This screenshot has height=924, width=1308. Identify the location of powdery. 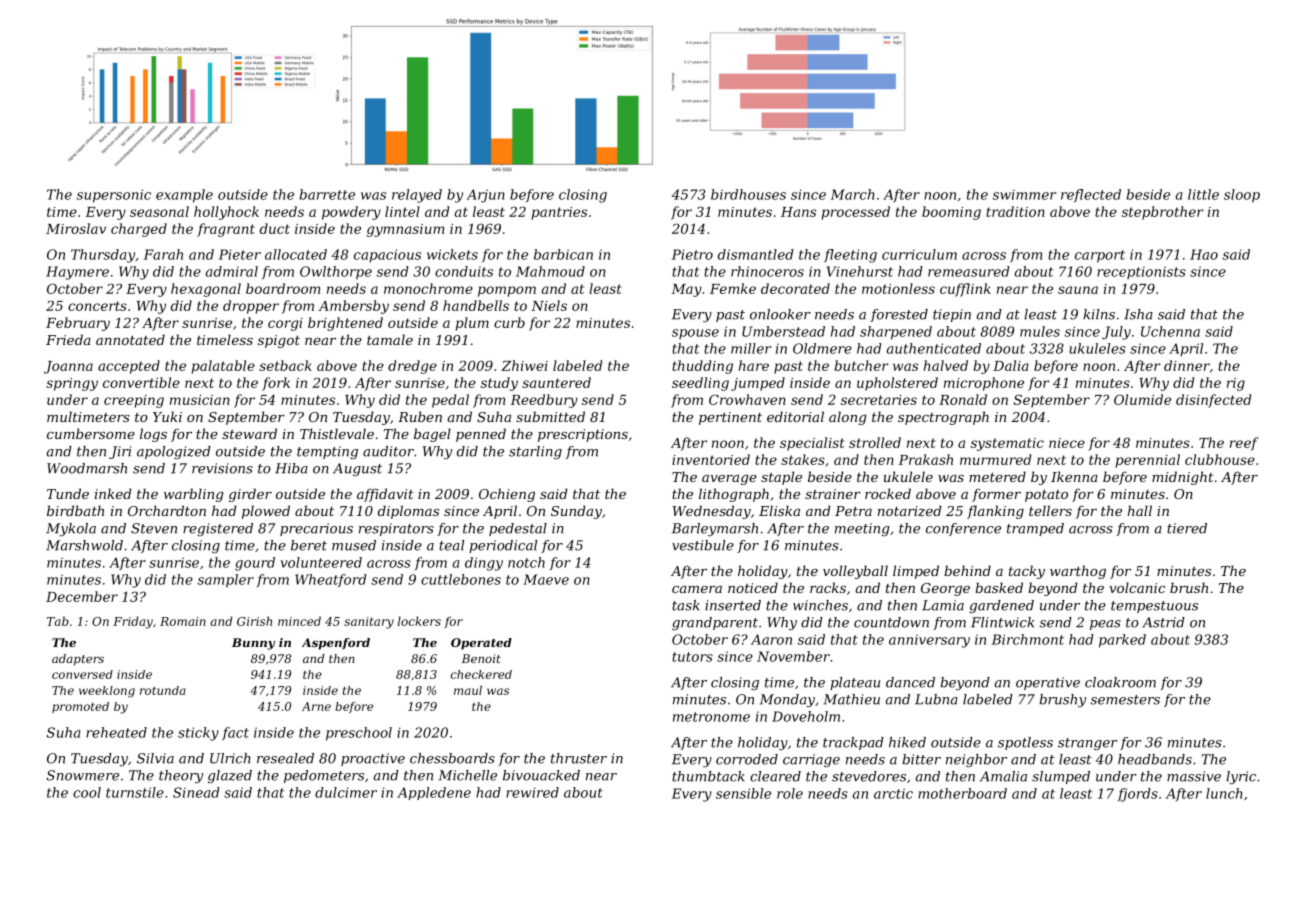
(351, 213).
